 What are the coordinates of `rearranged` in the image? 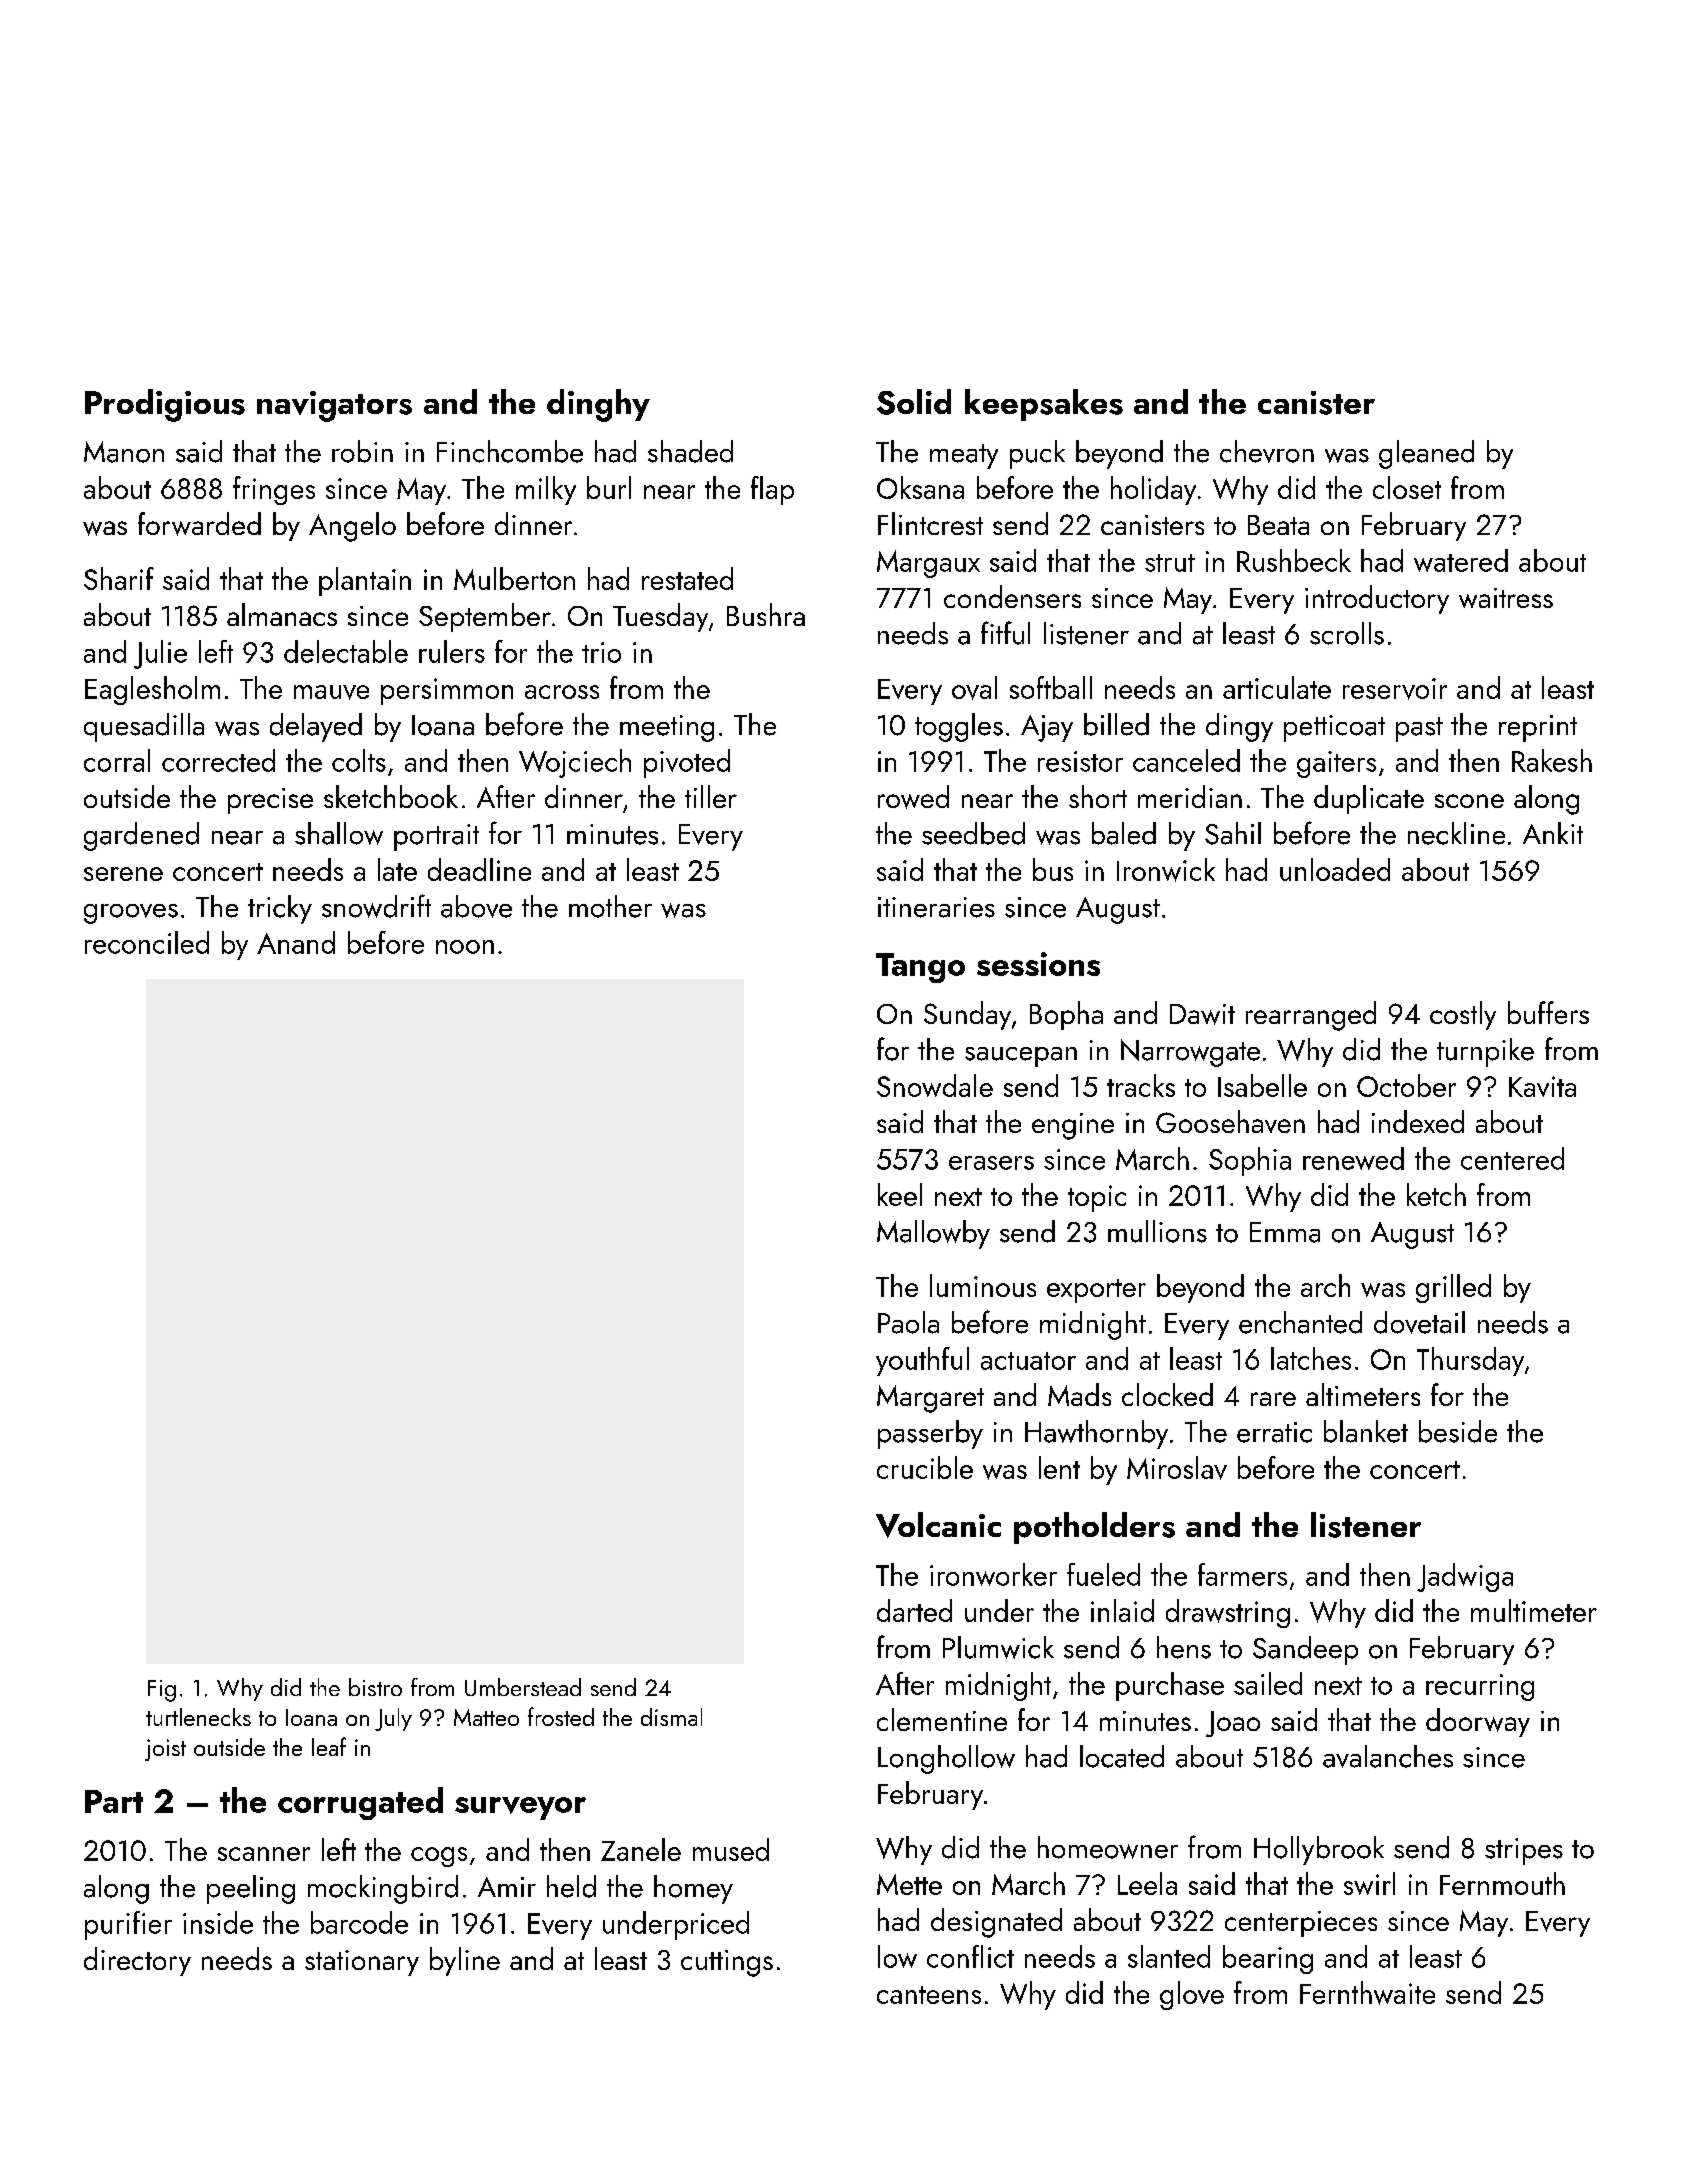 It's located at (1311, 1016).
